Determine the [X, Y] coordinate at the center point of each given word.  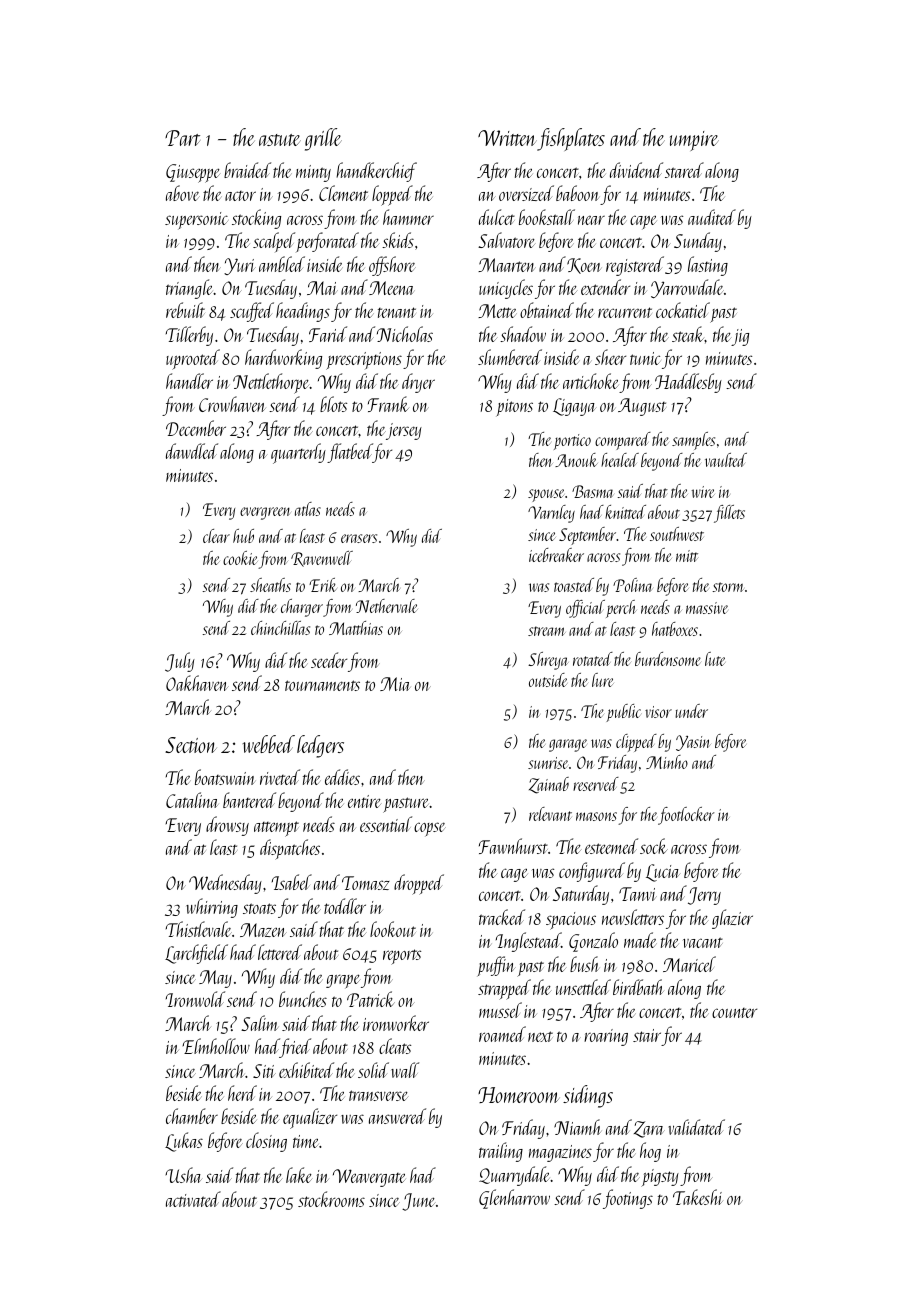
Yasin [693, 743]
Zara [649, 1129]
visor [658, 712]
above [183, 193]
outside [548, 680]
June [418, 1202]
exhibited [306, 1070]
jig [740, 337]
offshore [392, 266]
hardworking [283, 359]
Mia [395, 684]
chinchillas [280, 628]
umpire [694, 141]
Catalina [192, 800]
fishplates [571, 139]
